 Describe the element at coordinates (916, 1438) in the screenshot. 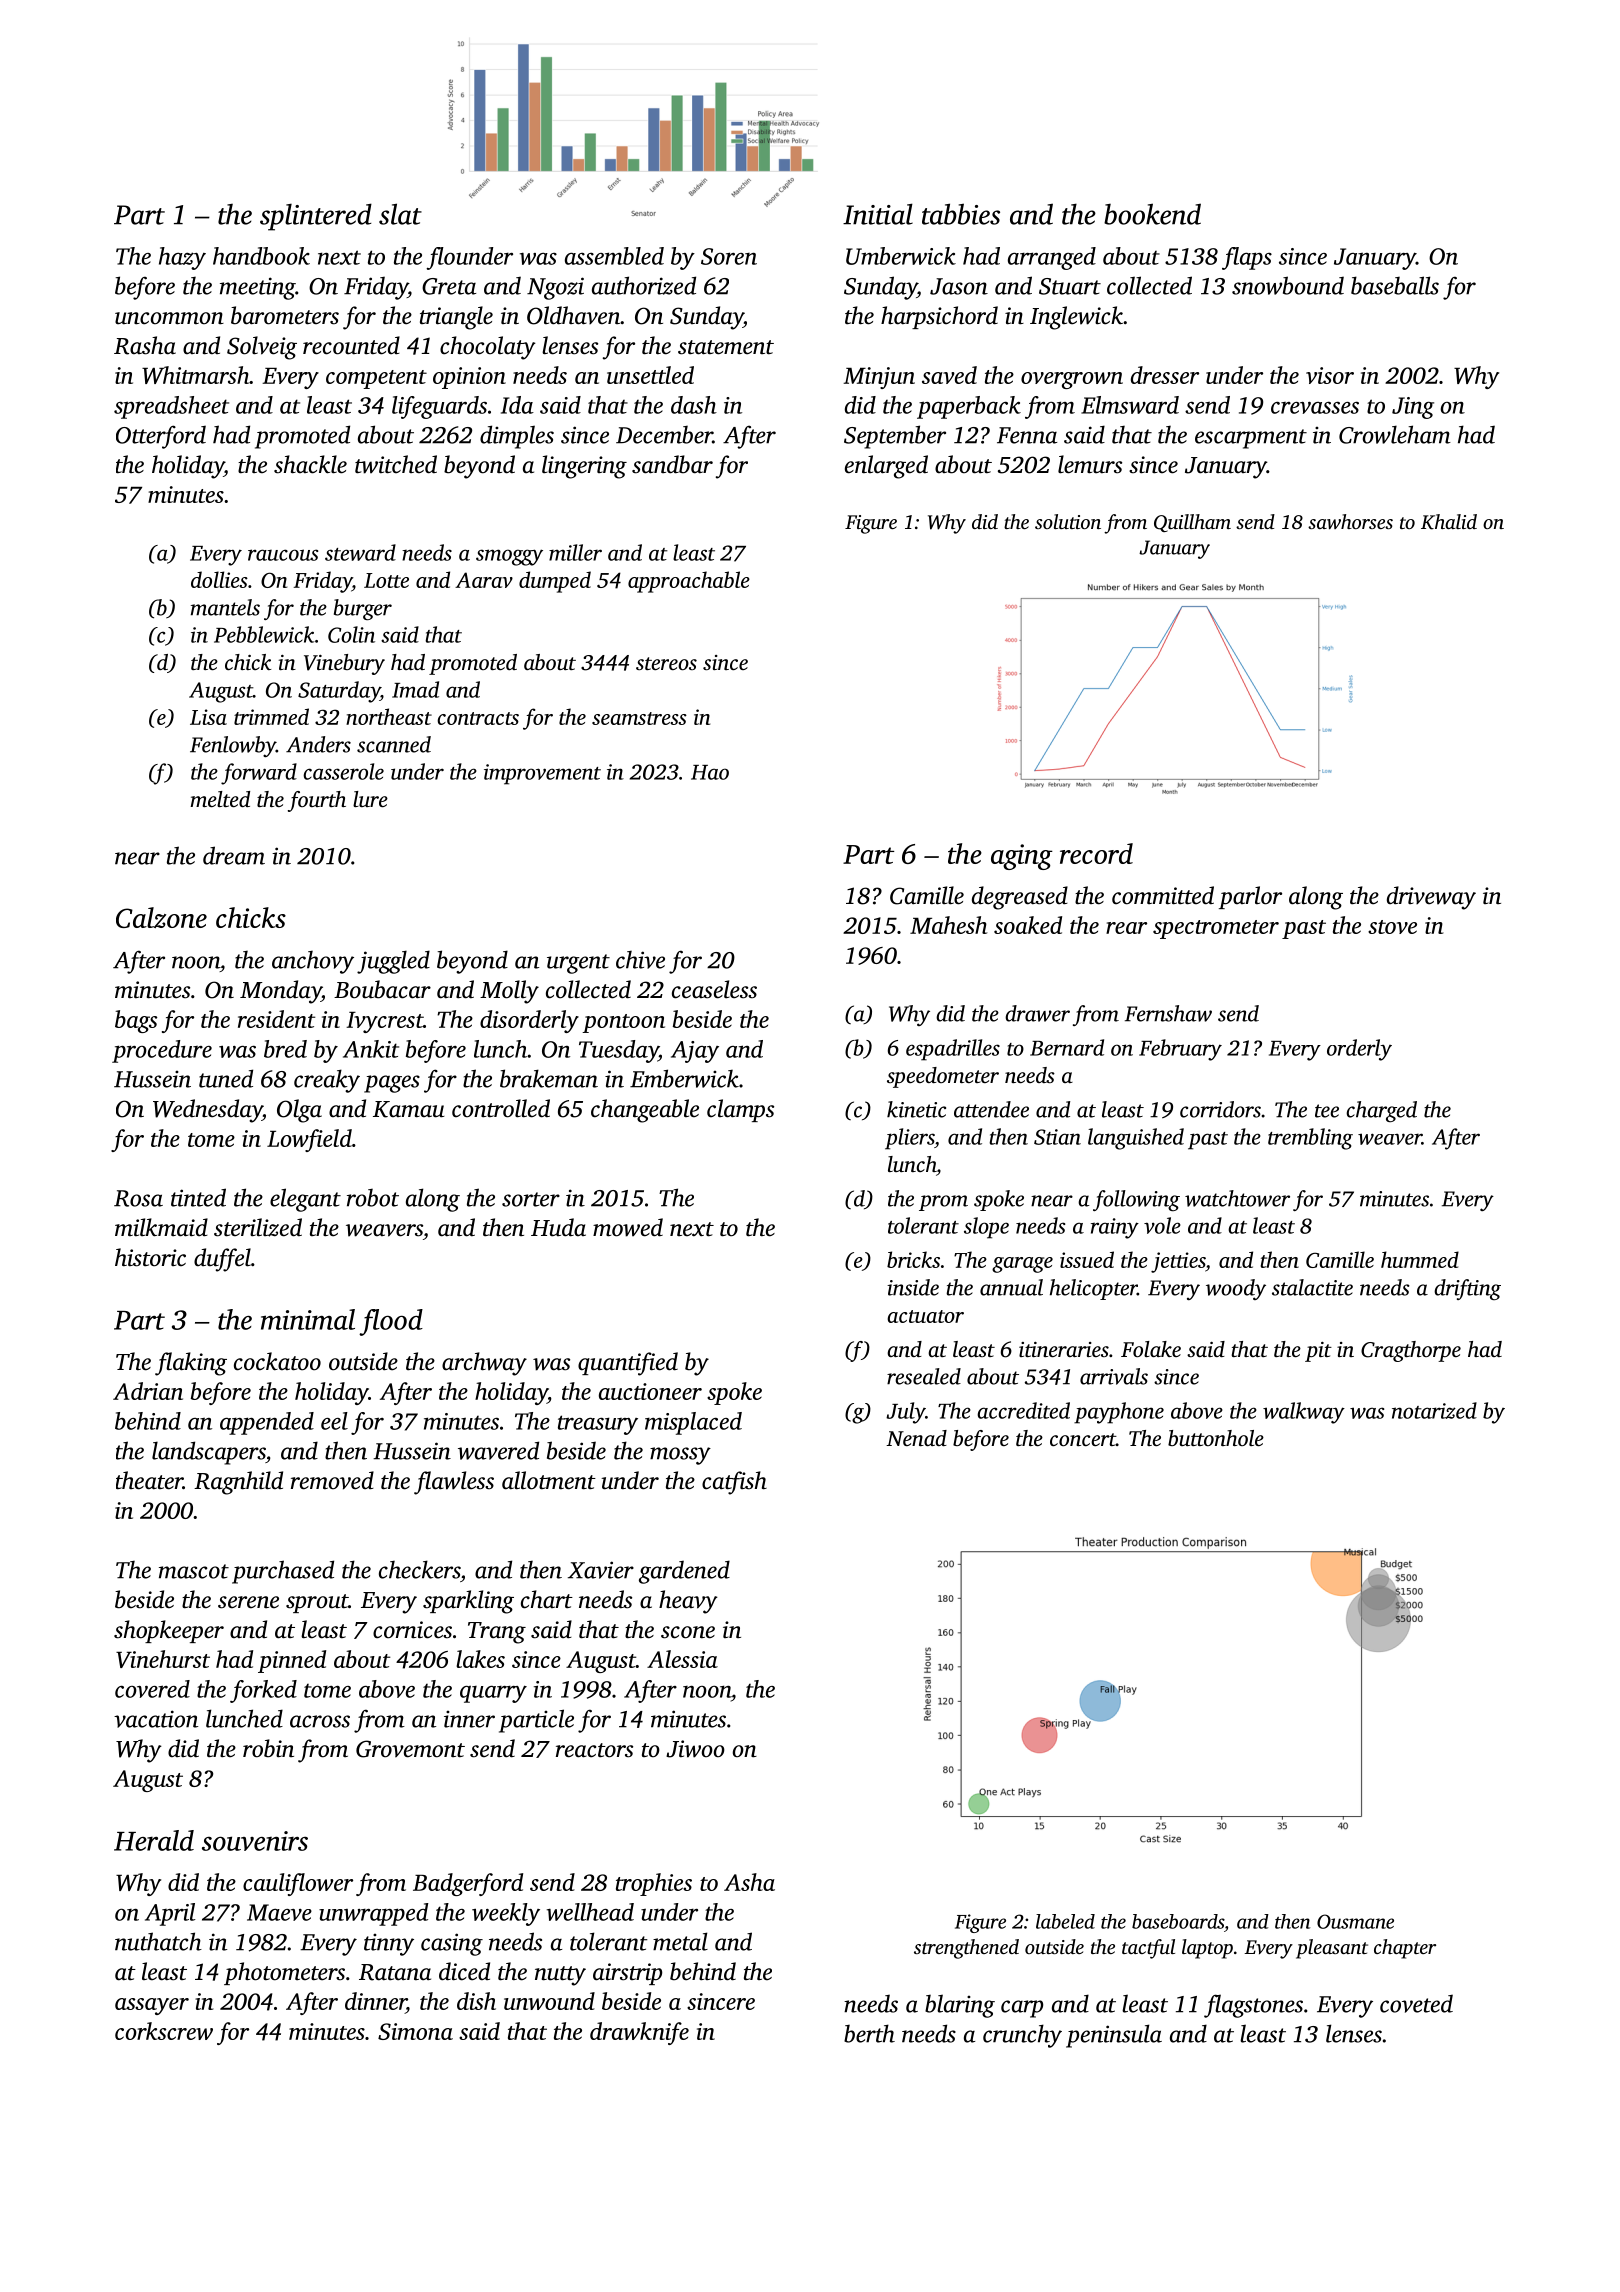

I see `Nenad` at that location.
